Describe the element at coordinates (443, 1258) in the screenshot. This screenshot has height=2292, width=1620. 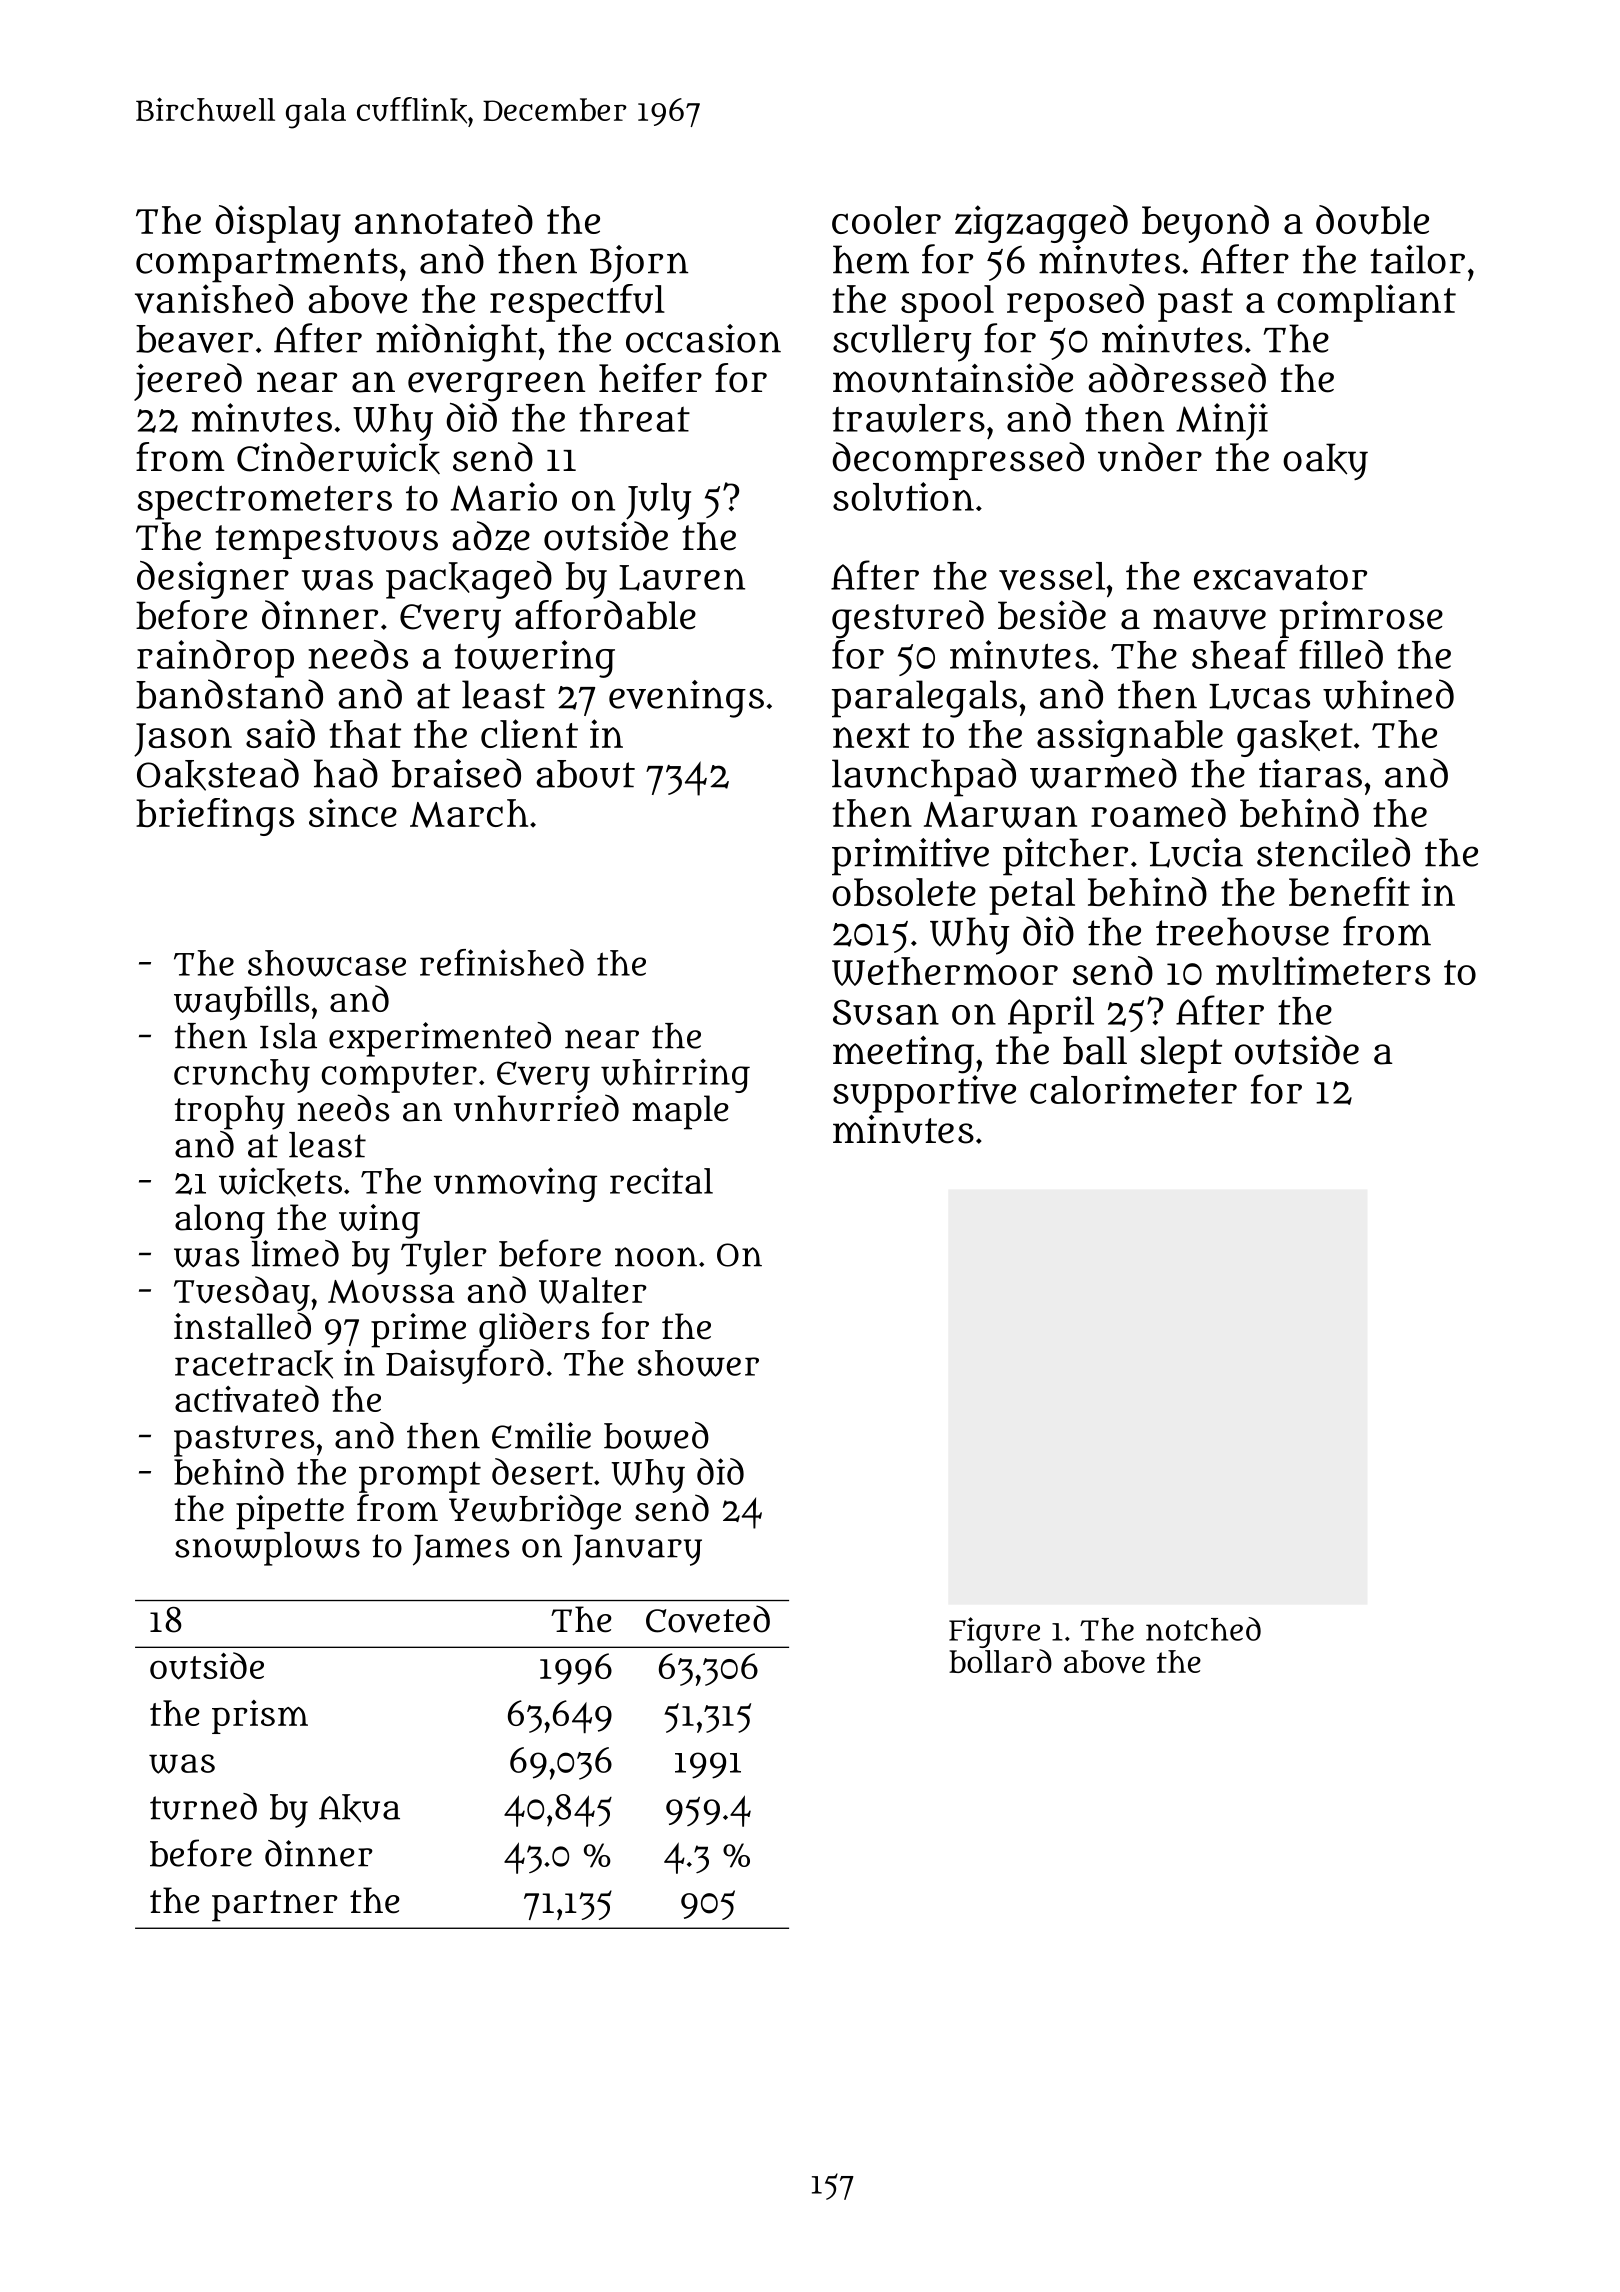
I see `Tyler` at that location.
